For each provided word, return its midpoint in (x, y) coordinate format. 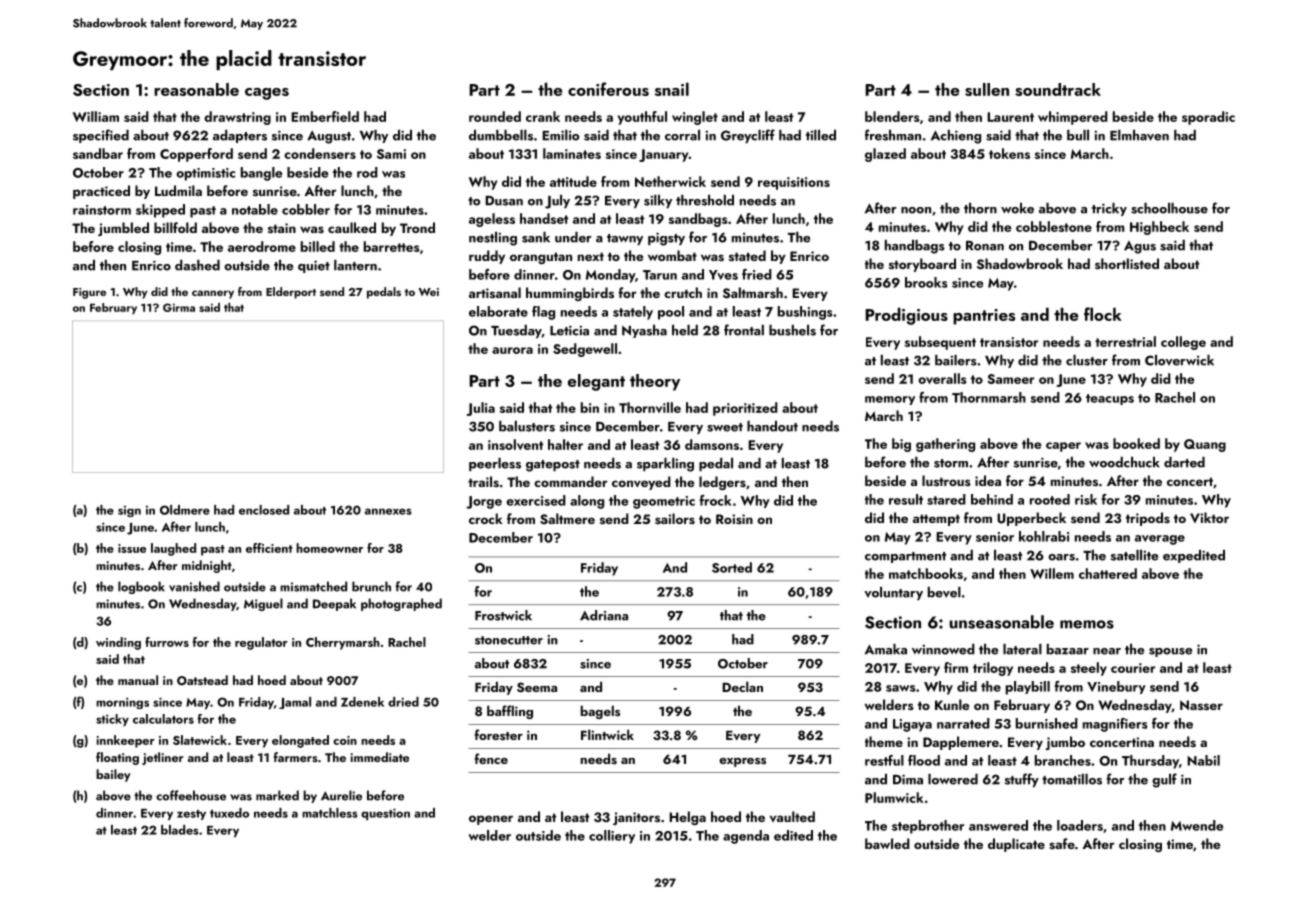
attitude (573, 181)
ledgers (722, 483)
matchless (330, 813)
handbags (915, 247)
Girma (179, 307)
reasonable (196, 89)
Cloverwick (1179, 360)
